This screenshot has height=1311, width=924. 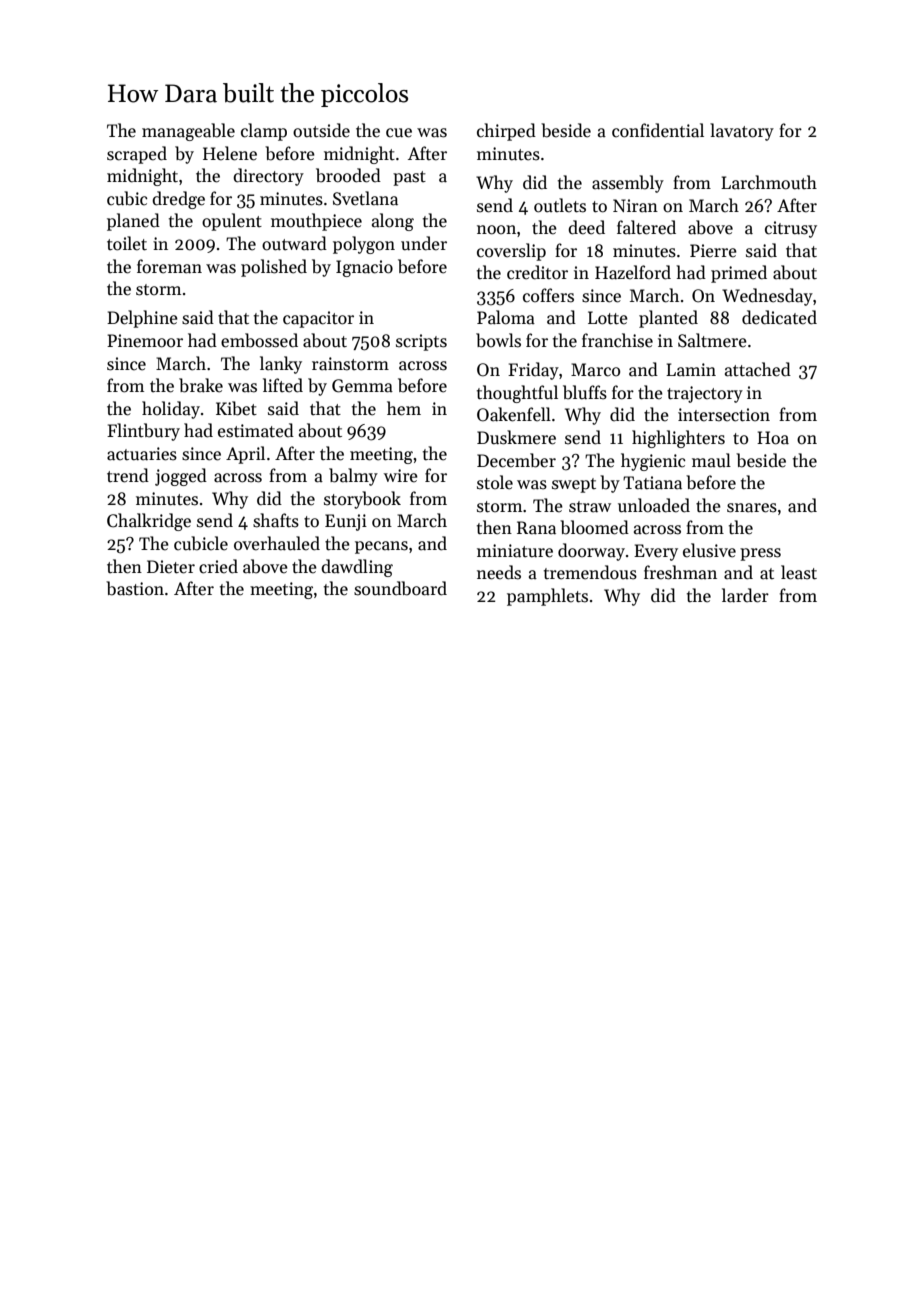 What do you see at coordinates (133, 222) in the screenshot?
I see `planed` at bounding box center [133, 222].
